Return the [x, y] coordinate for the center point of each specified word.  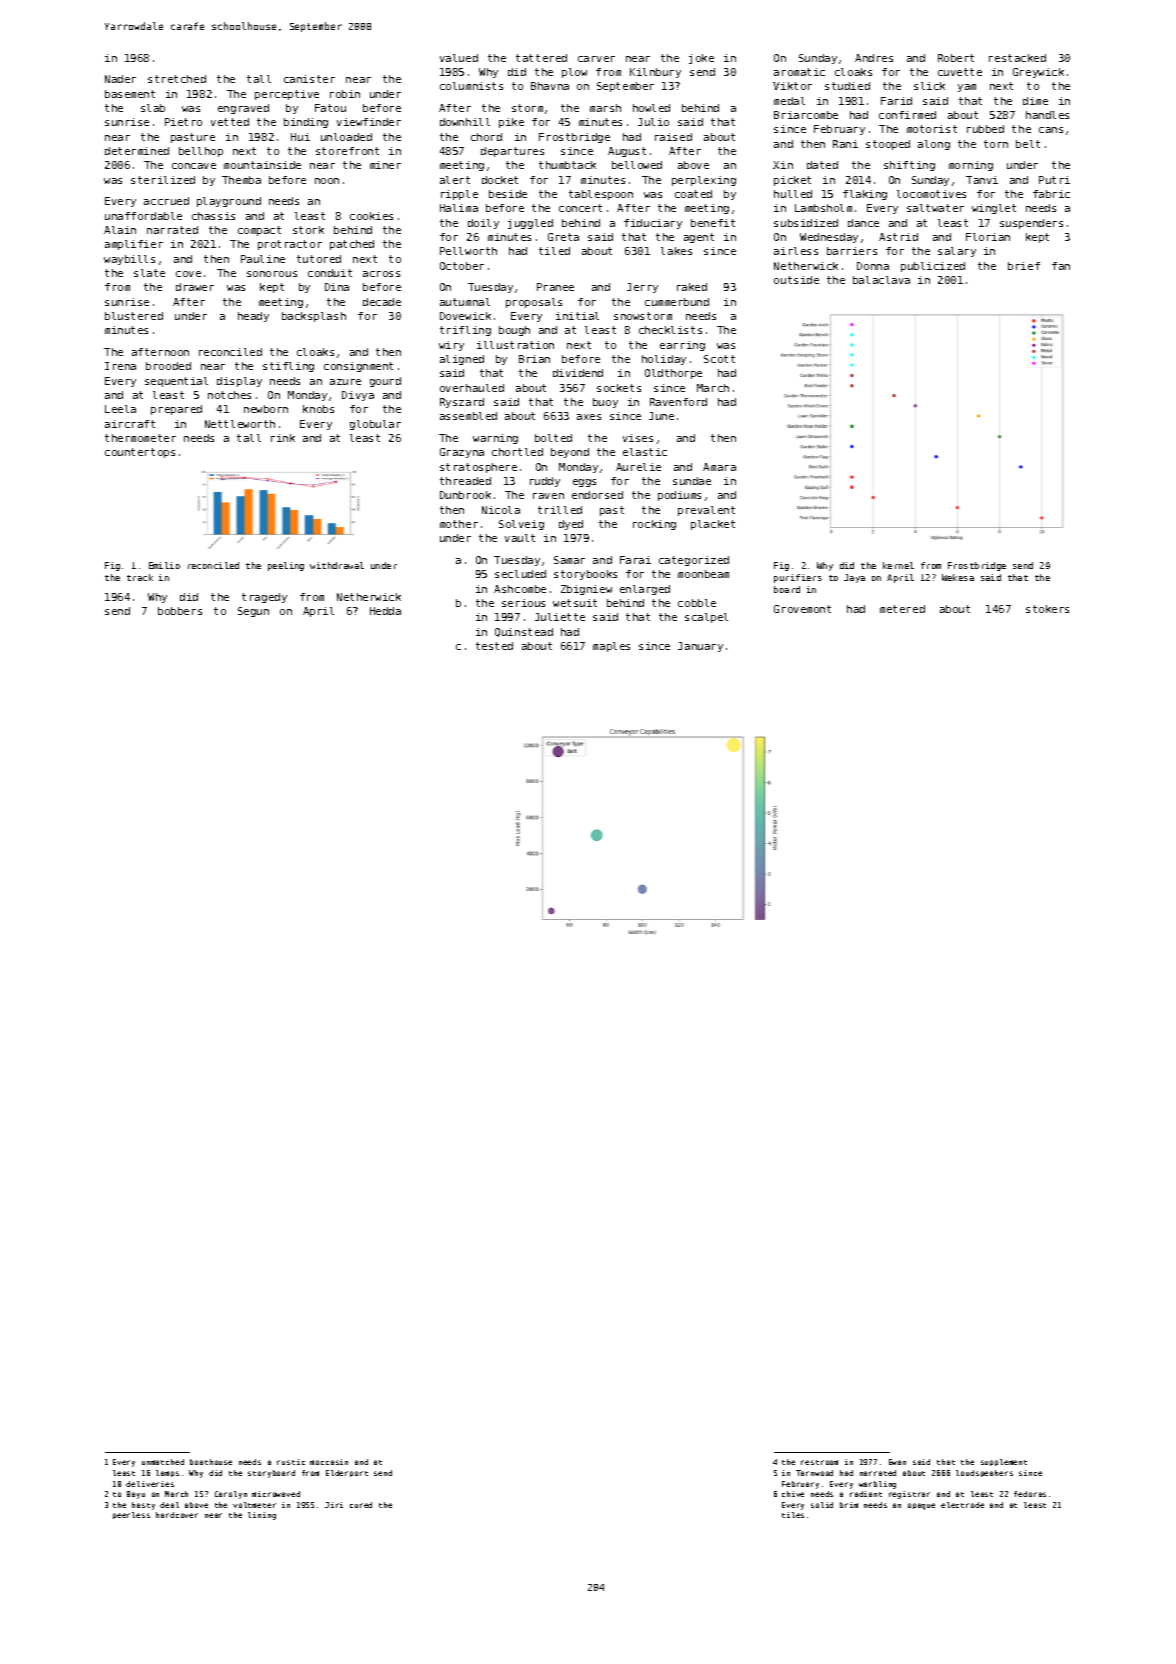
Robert [956, 58]
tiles [793, 1515]
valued [459, 58]
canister [309, 79]
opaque [921, 1506]
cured [361, 1505]
